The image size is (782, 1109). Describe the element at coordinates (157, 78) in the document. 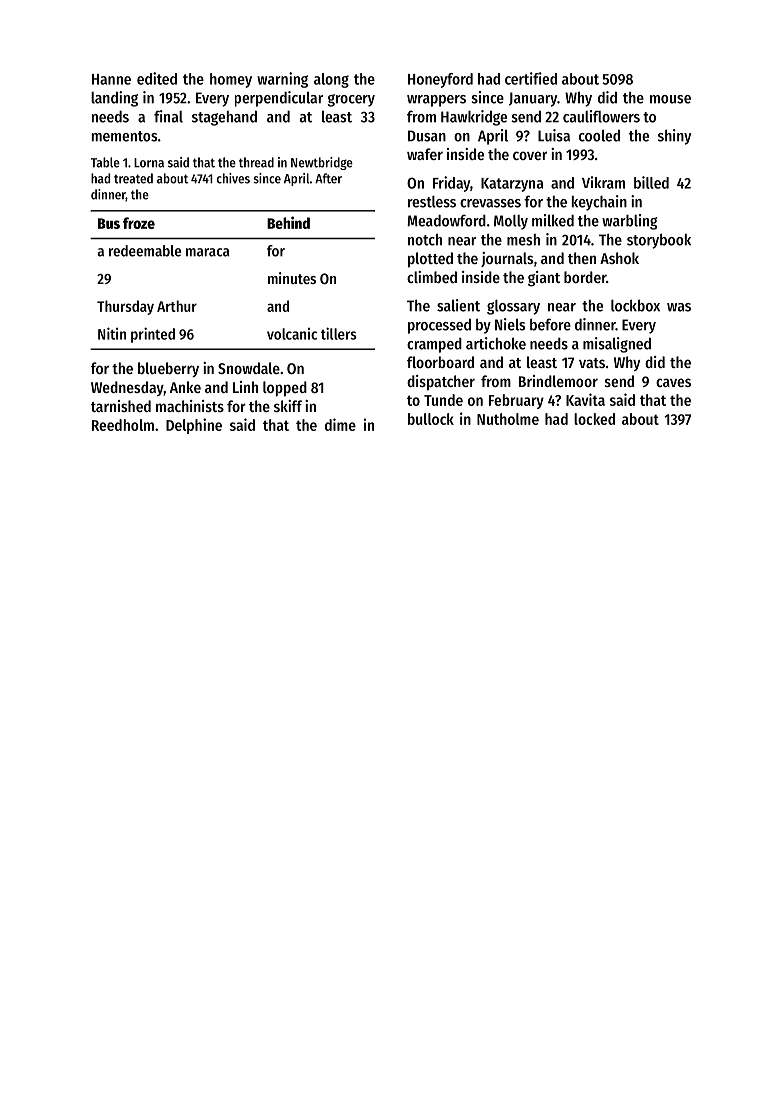

I see `edited` at that location.
